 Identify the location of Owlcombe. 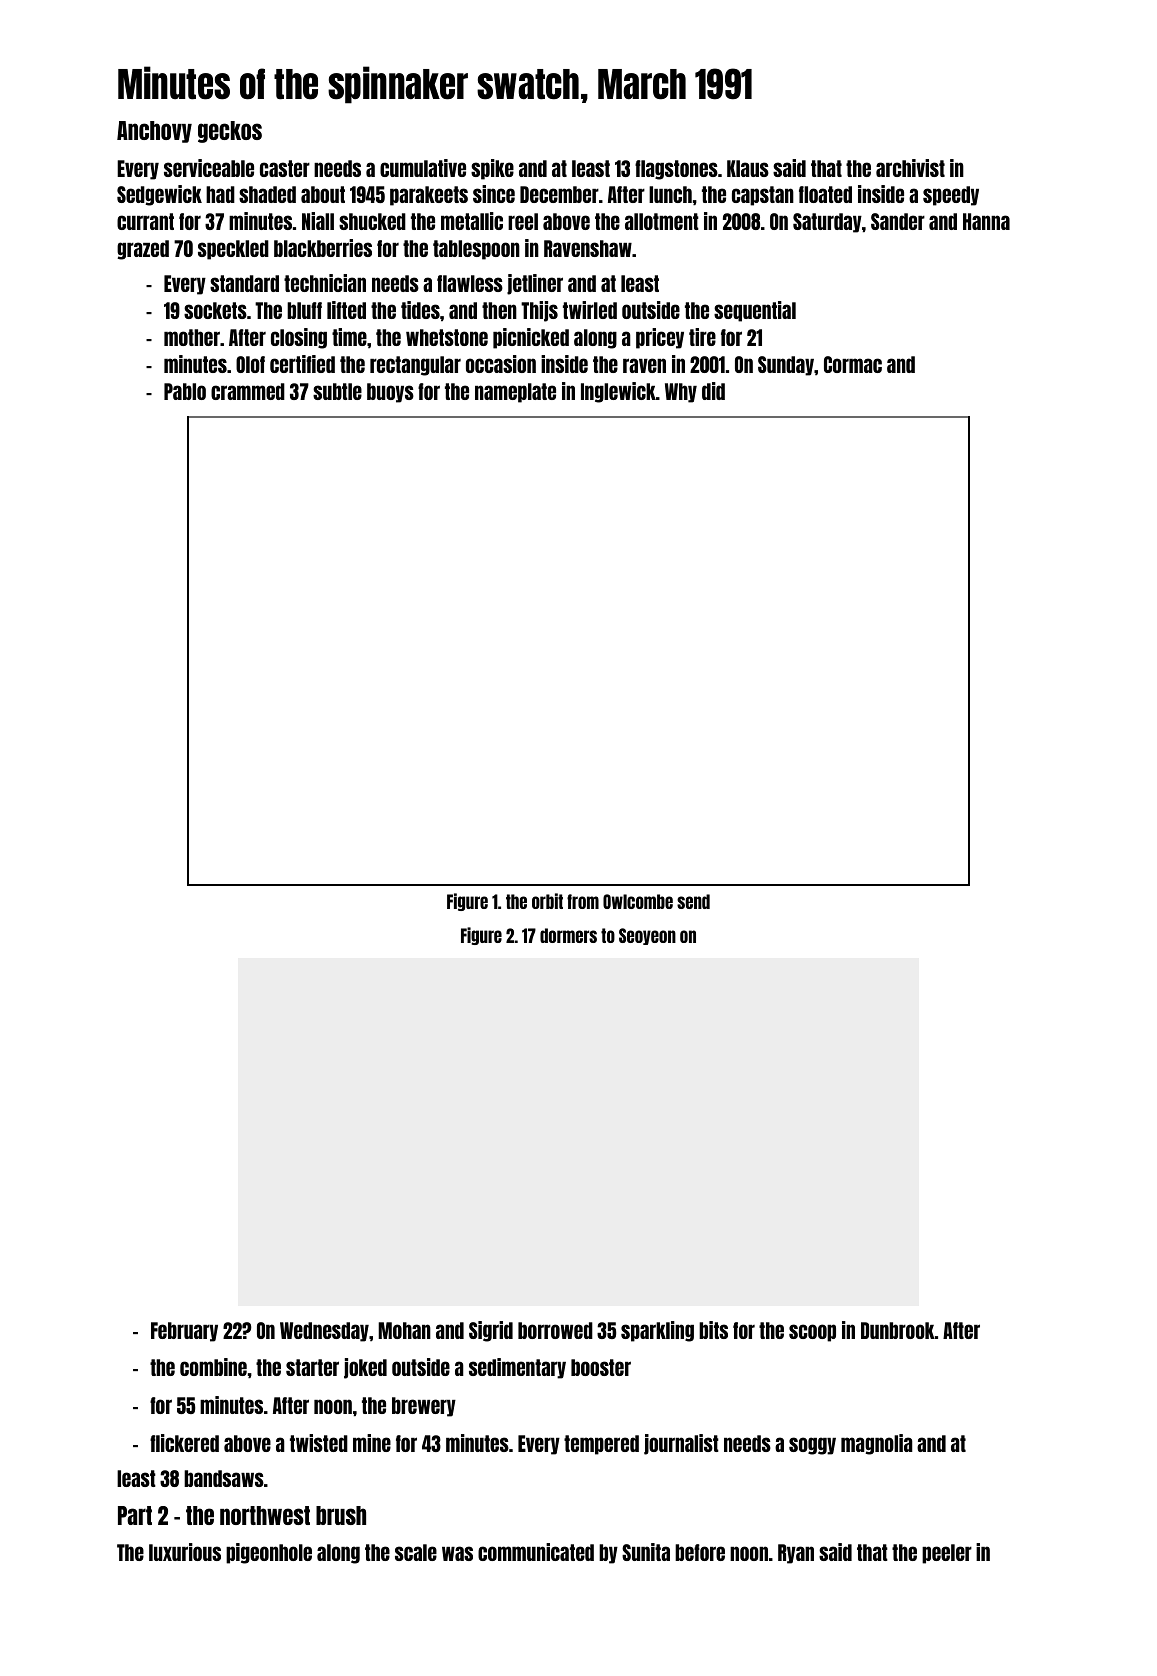
(638, 901).
